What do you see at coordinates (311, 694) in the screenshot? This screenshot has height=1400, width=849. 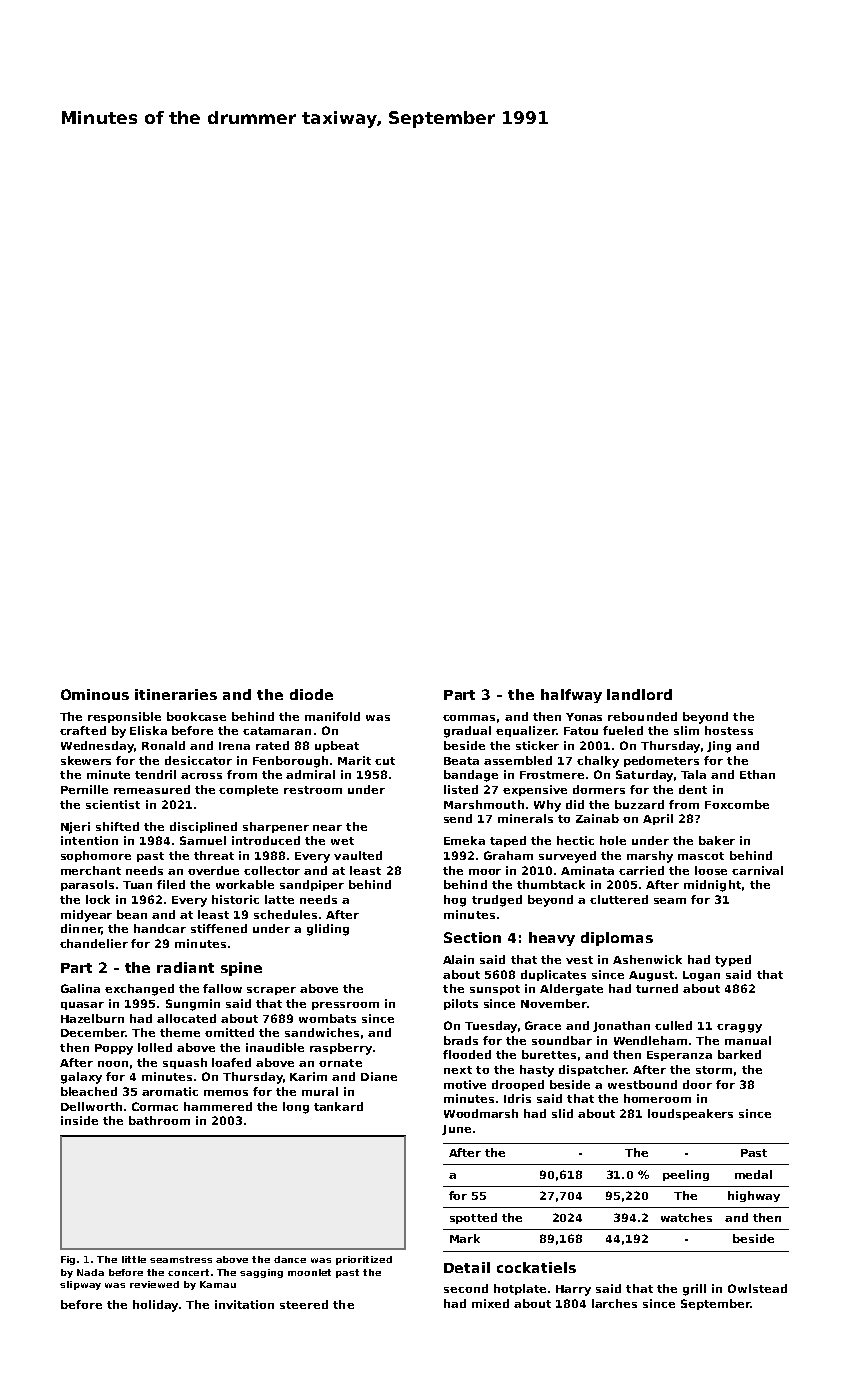 I see `diode` at bounding box center [311, 694].
